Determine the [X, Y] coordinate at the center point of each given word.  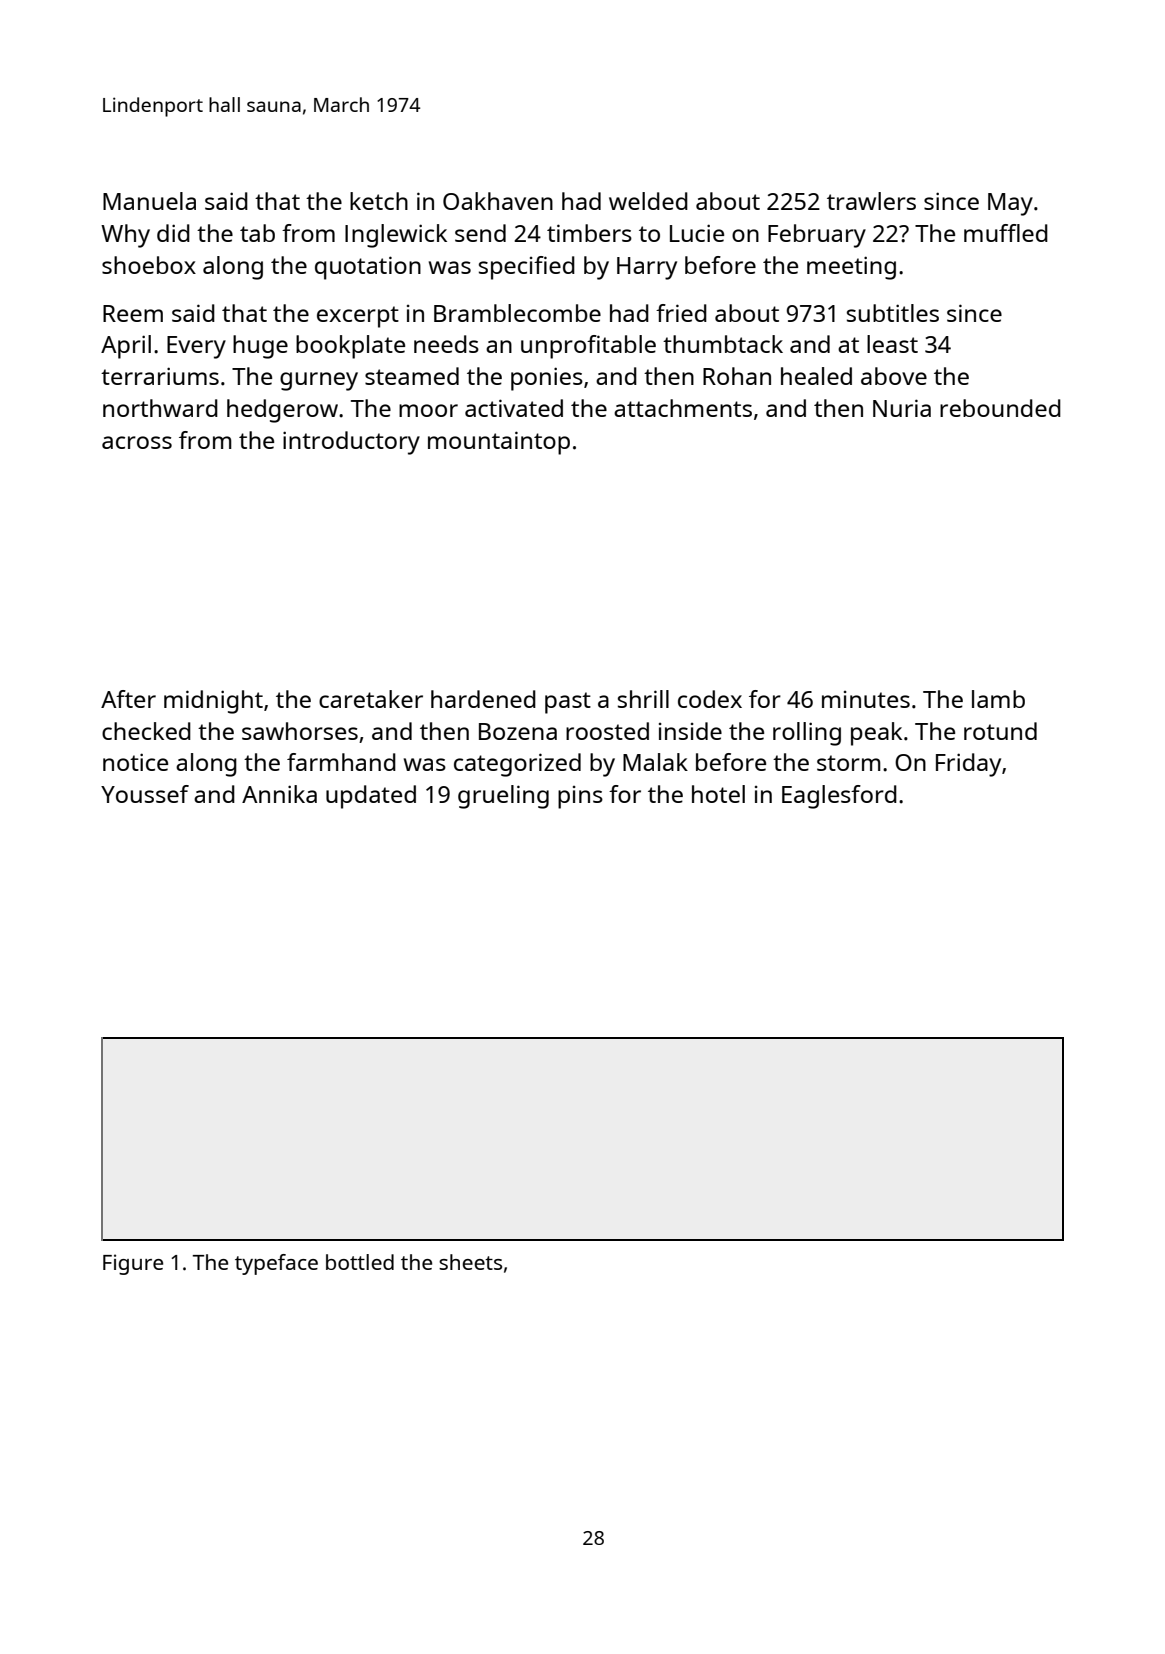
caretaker [371, 699]
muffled [1006, 233]
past [568, 703]
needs [446, 344]
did [173, 233]
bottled [360, 1262]
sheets [470, 1262]
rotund [1000, 731]
